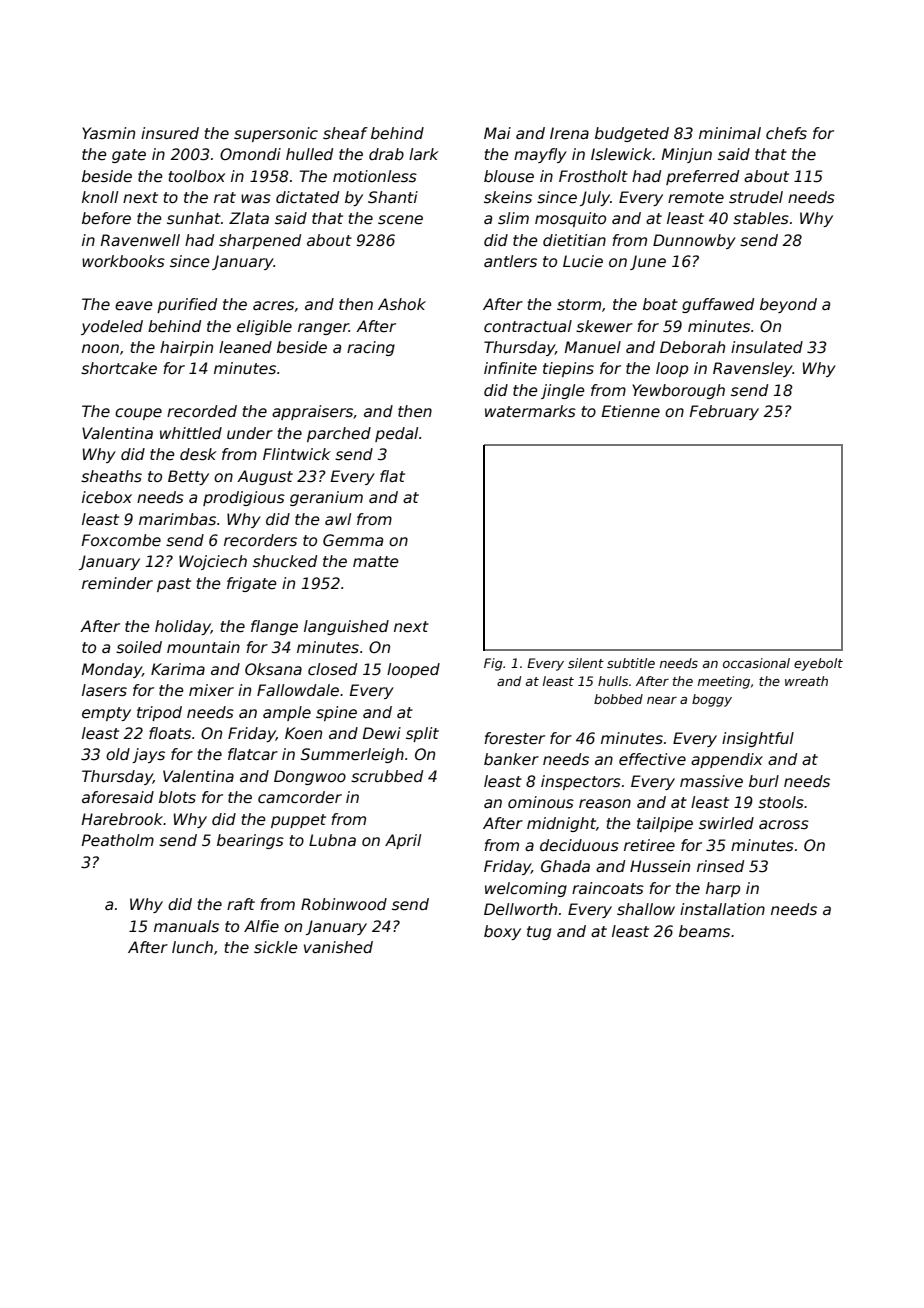 This screenshot has width=924, height=1308. I want to click on awl, so click(338, 519).
